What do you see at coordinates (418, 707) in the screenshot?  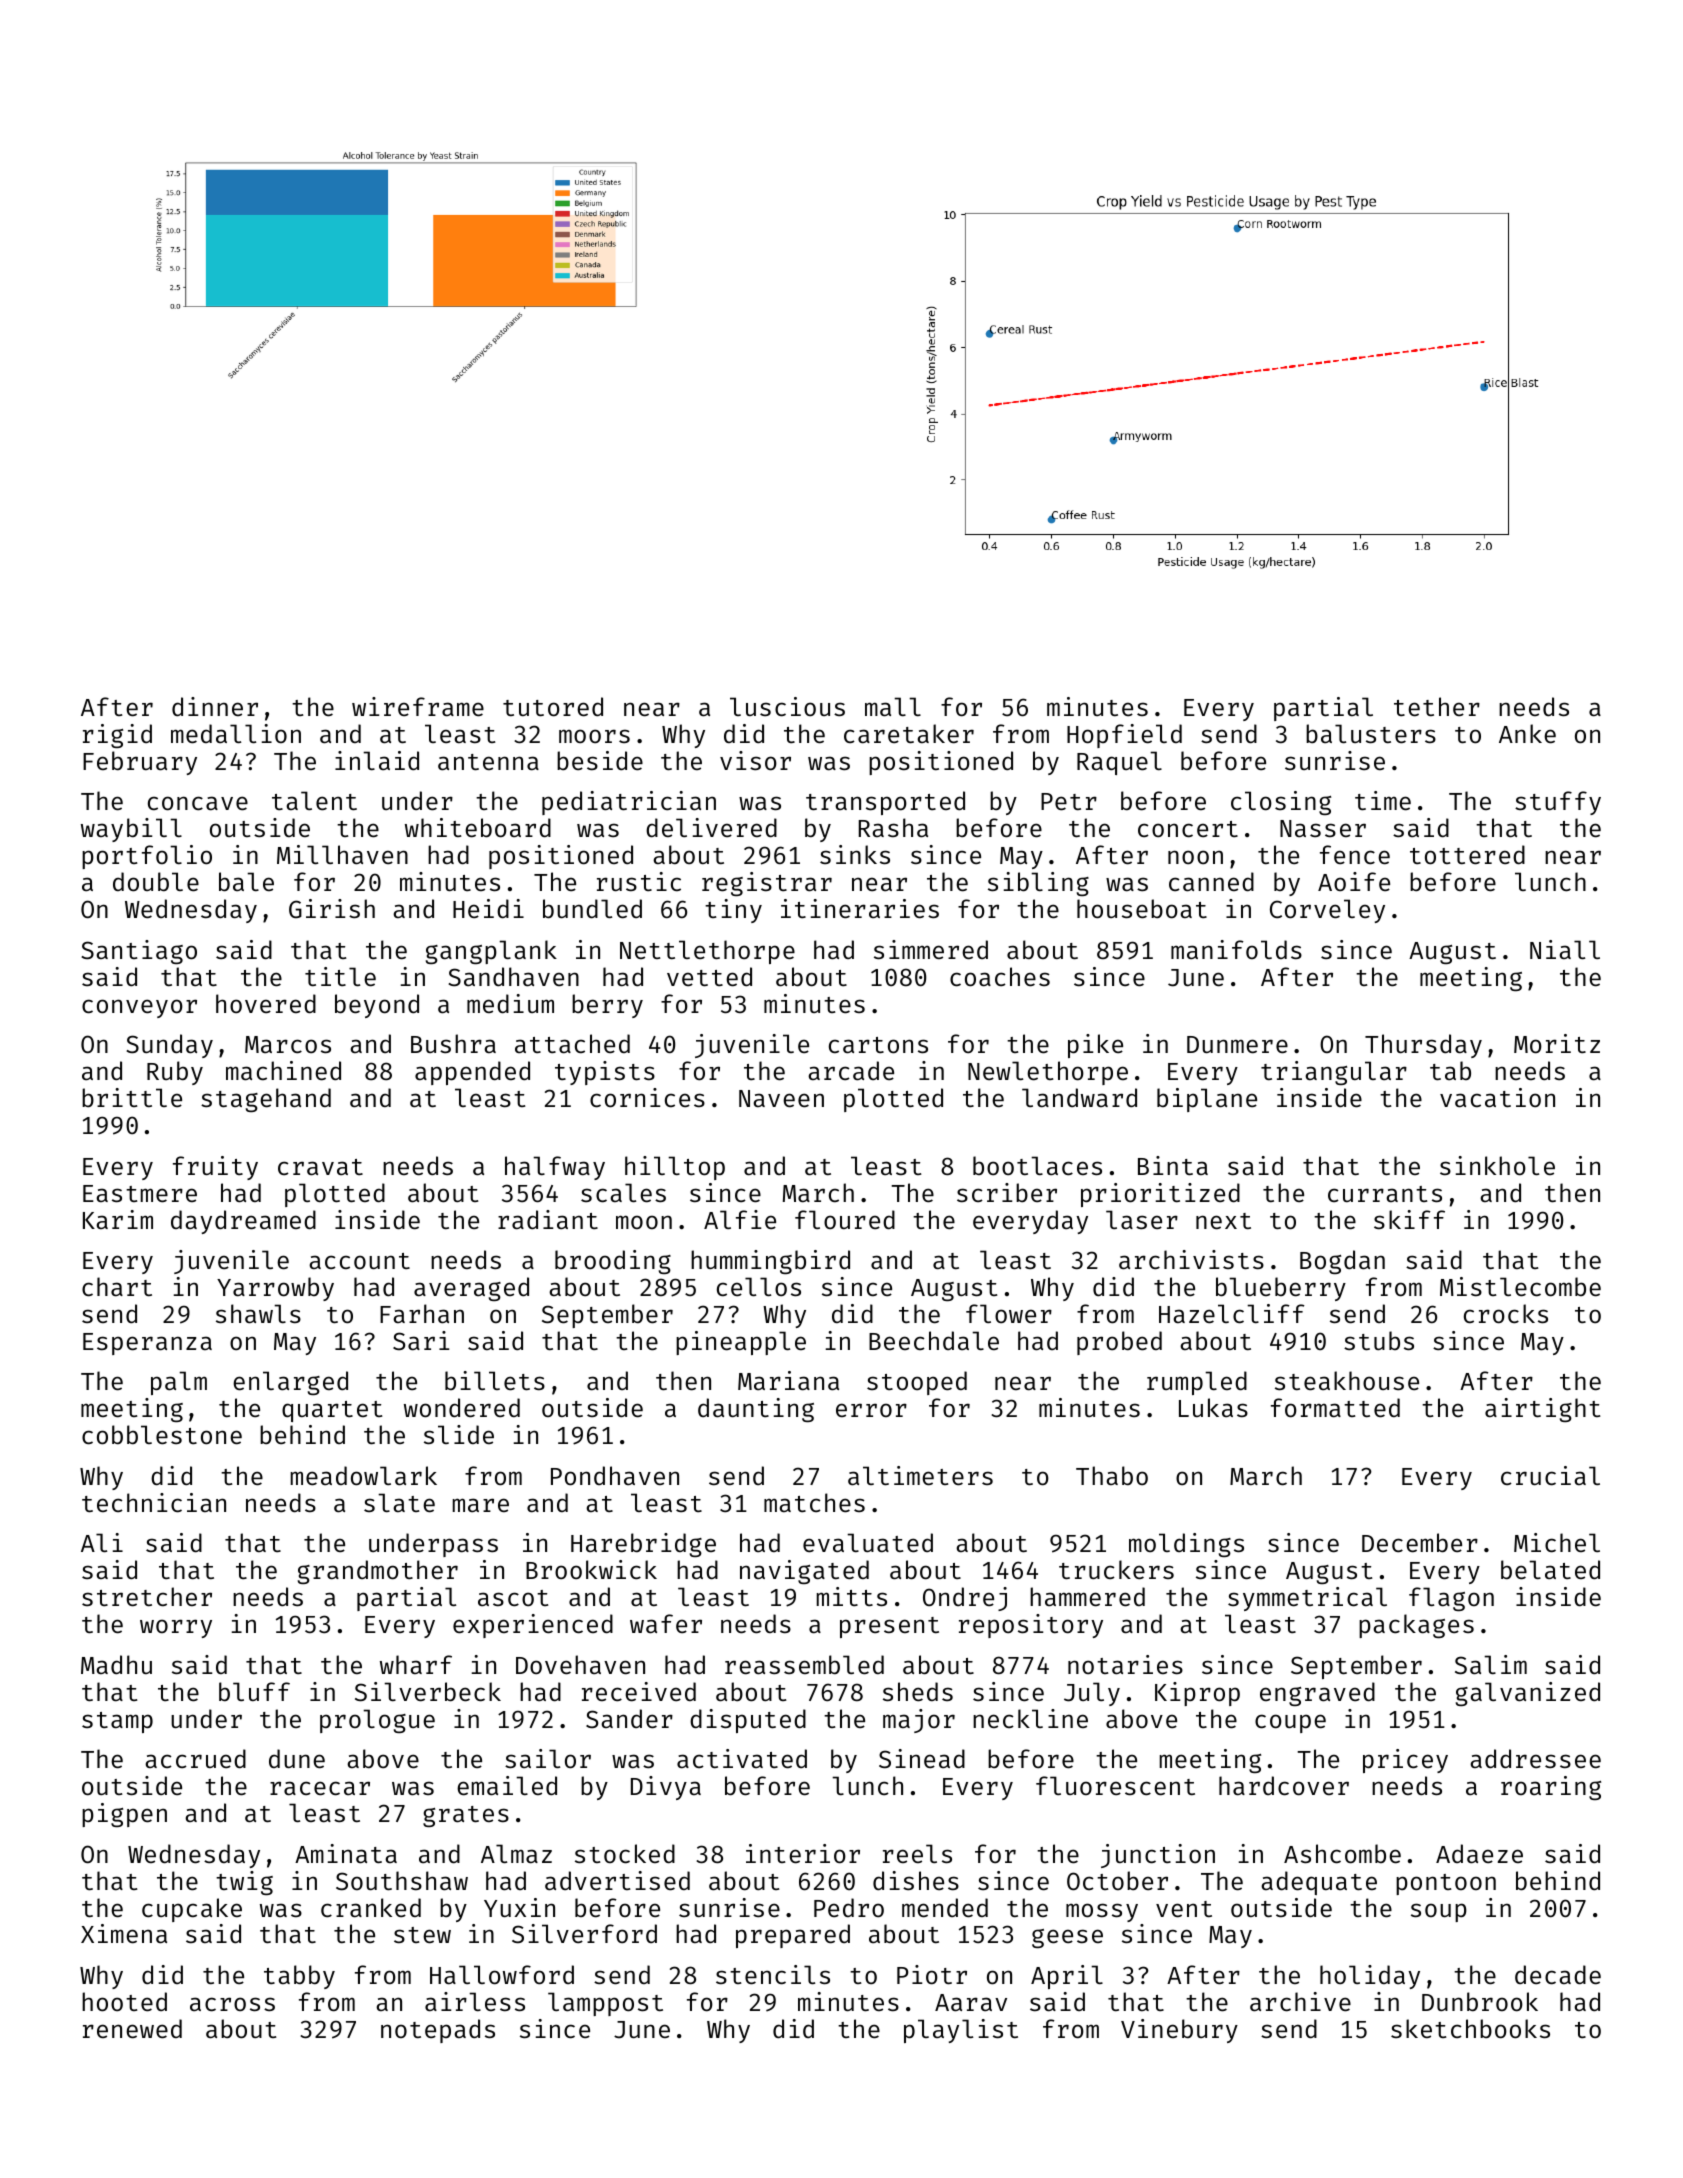 I see `wireframe` at bounding box center [418, 707].
